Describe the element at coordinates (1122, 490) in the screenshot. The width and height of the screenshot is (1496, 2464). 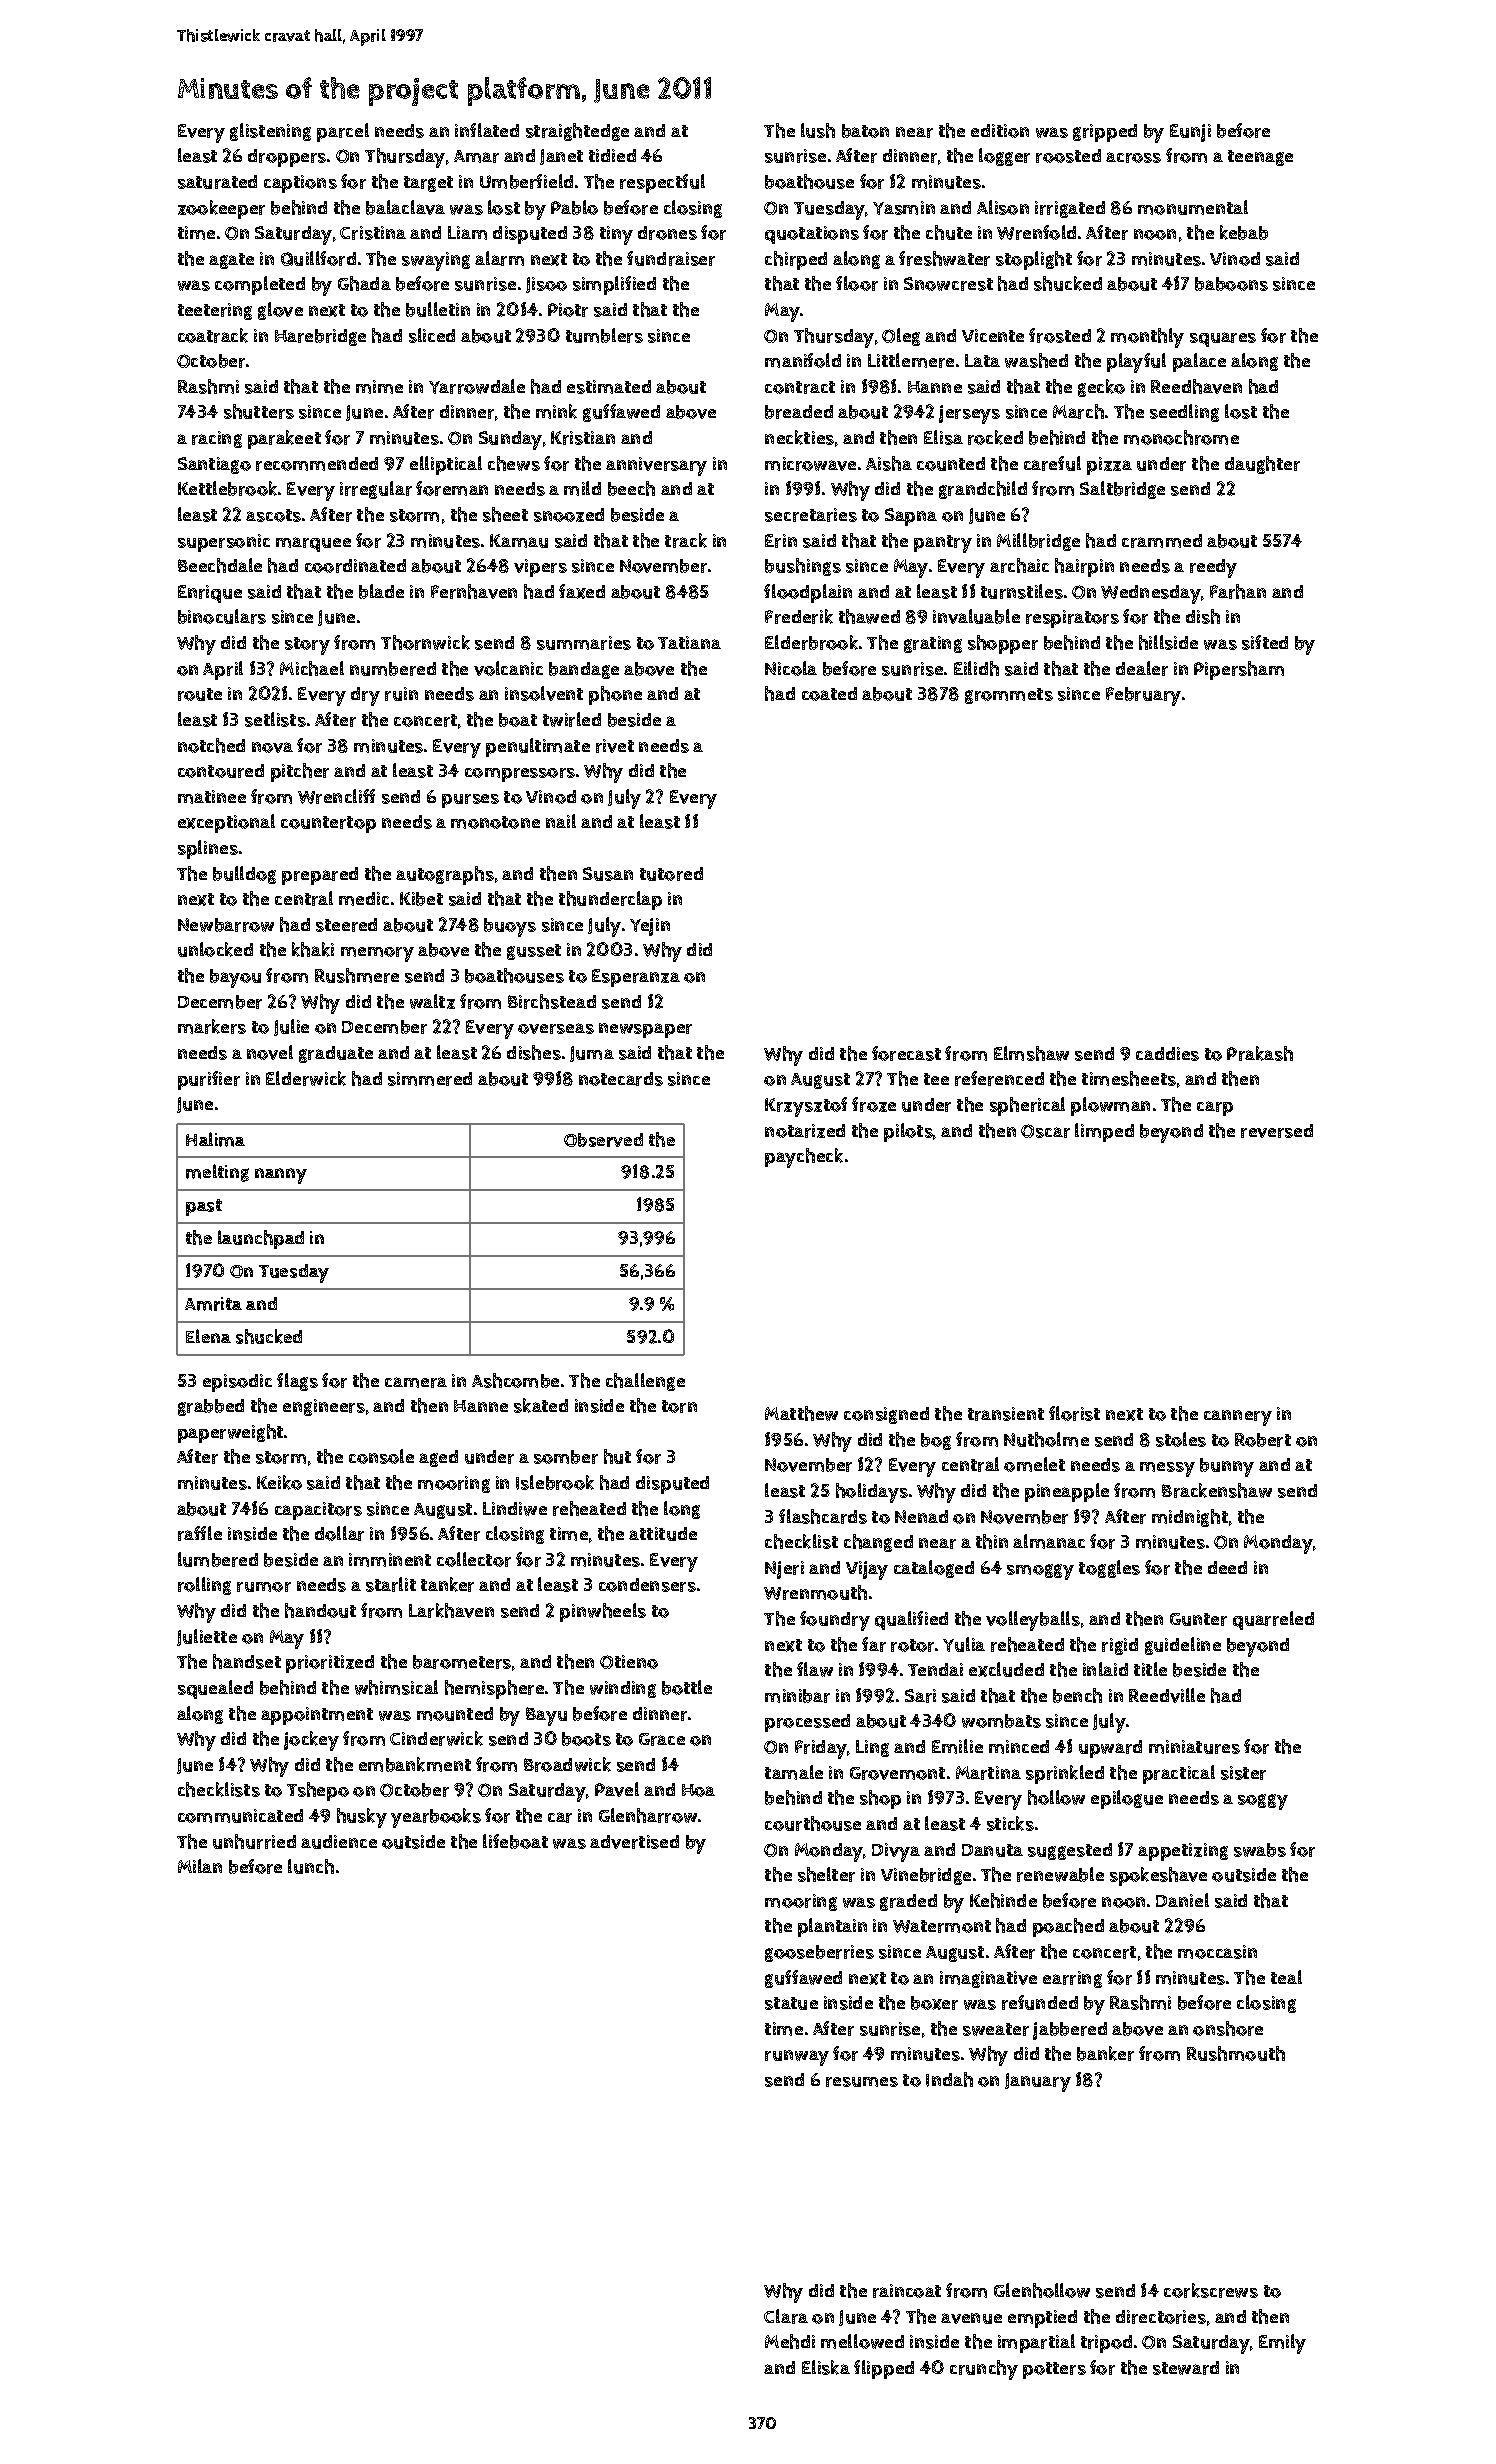
I see `Saltbridge` at that location.
